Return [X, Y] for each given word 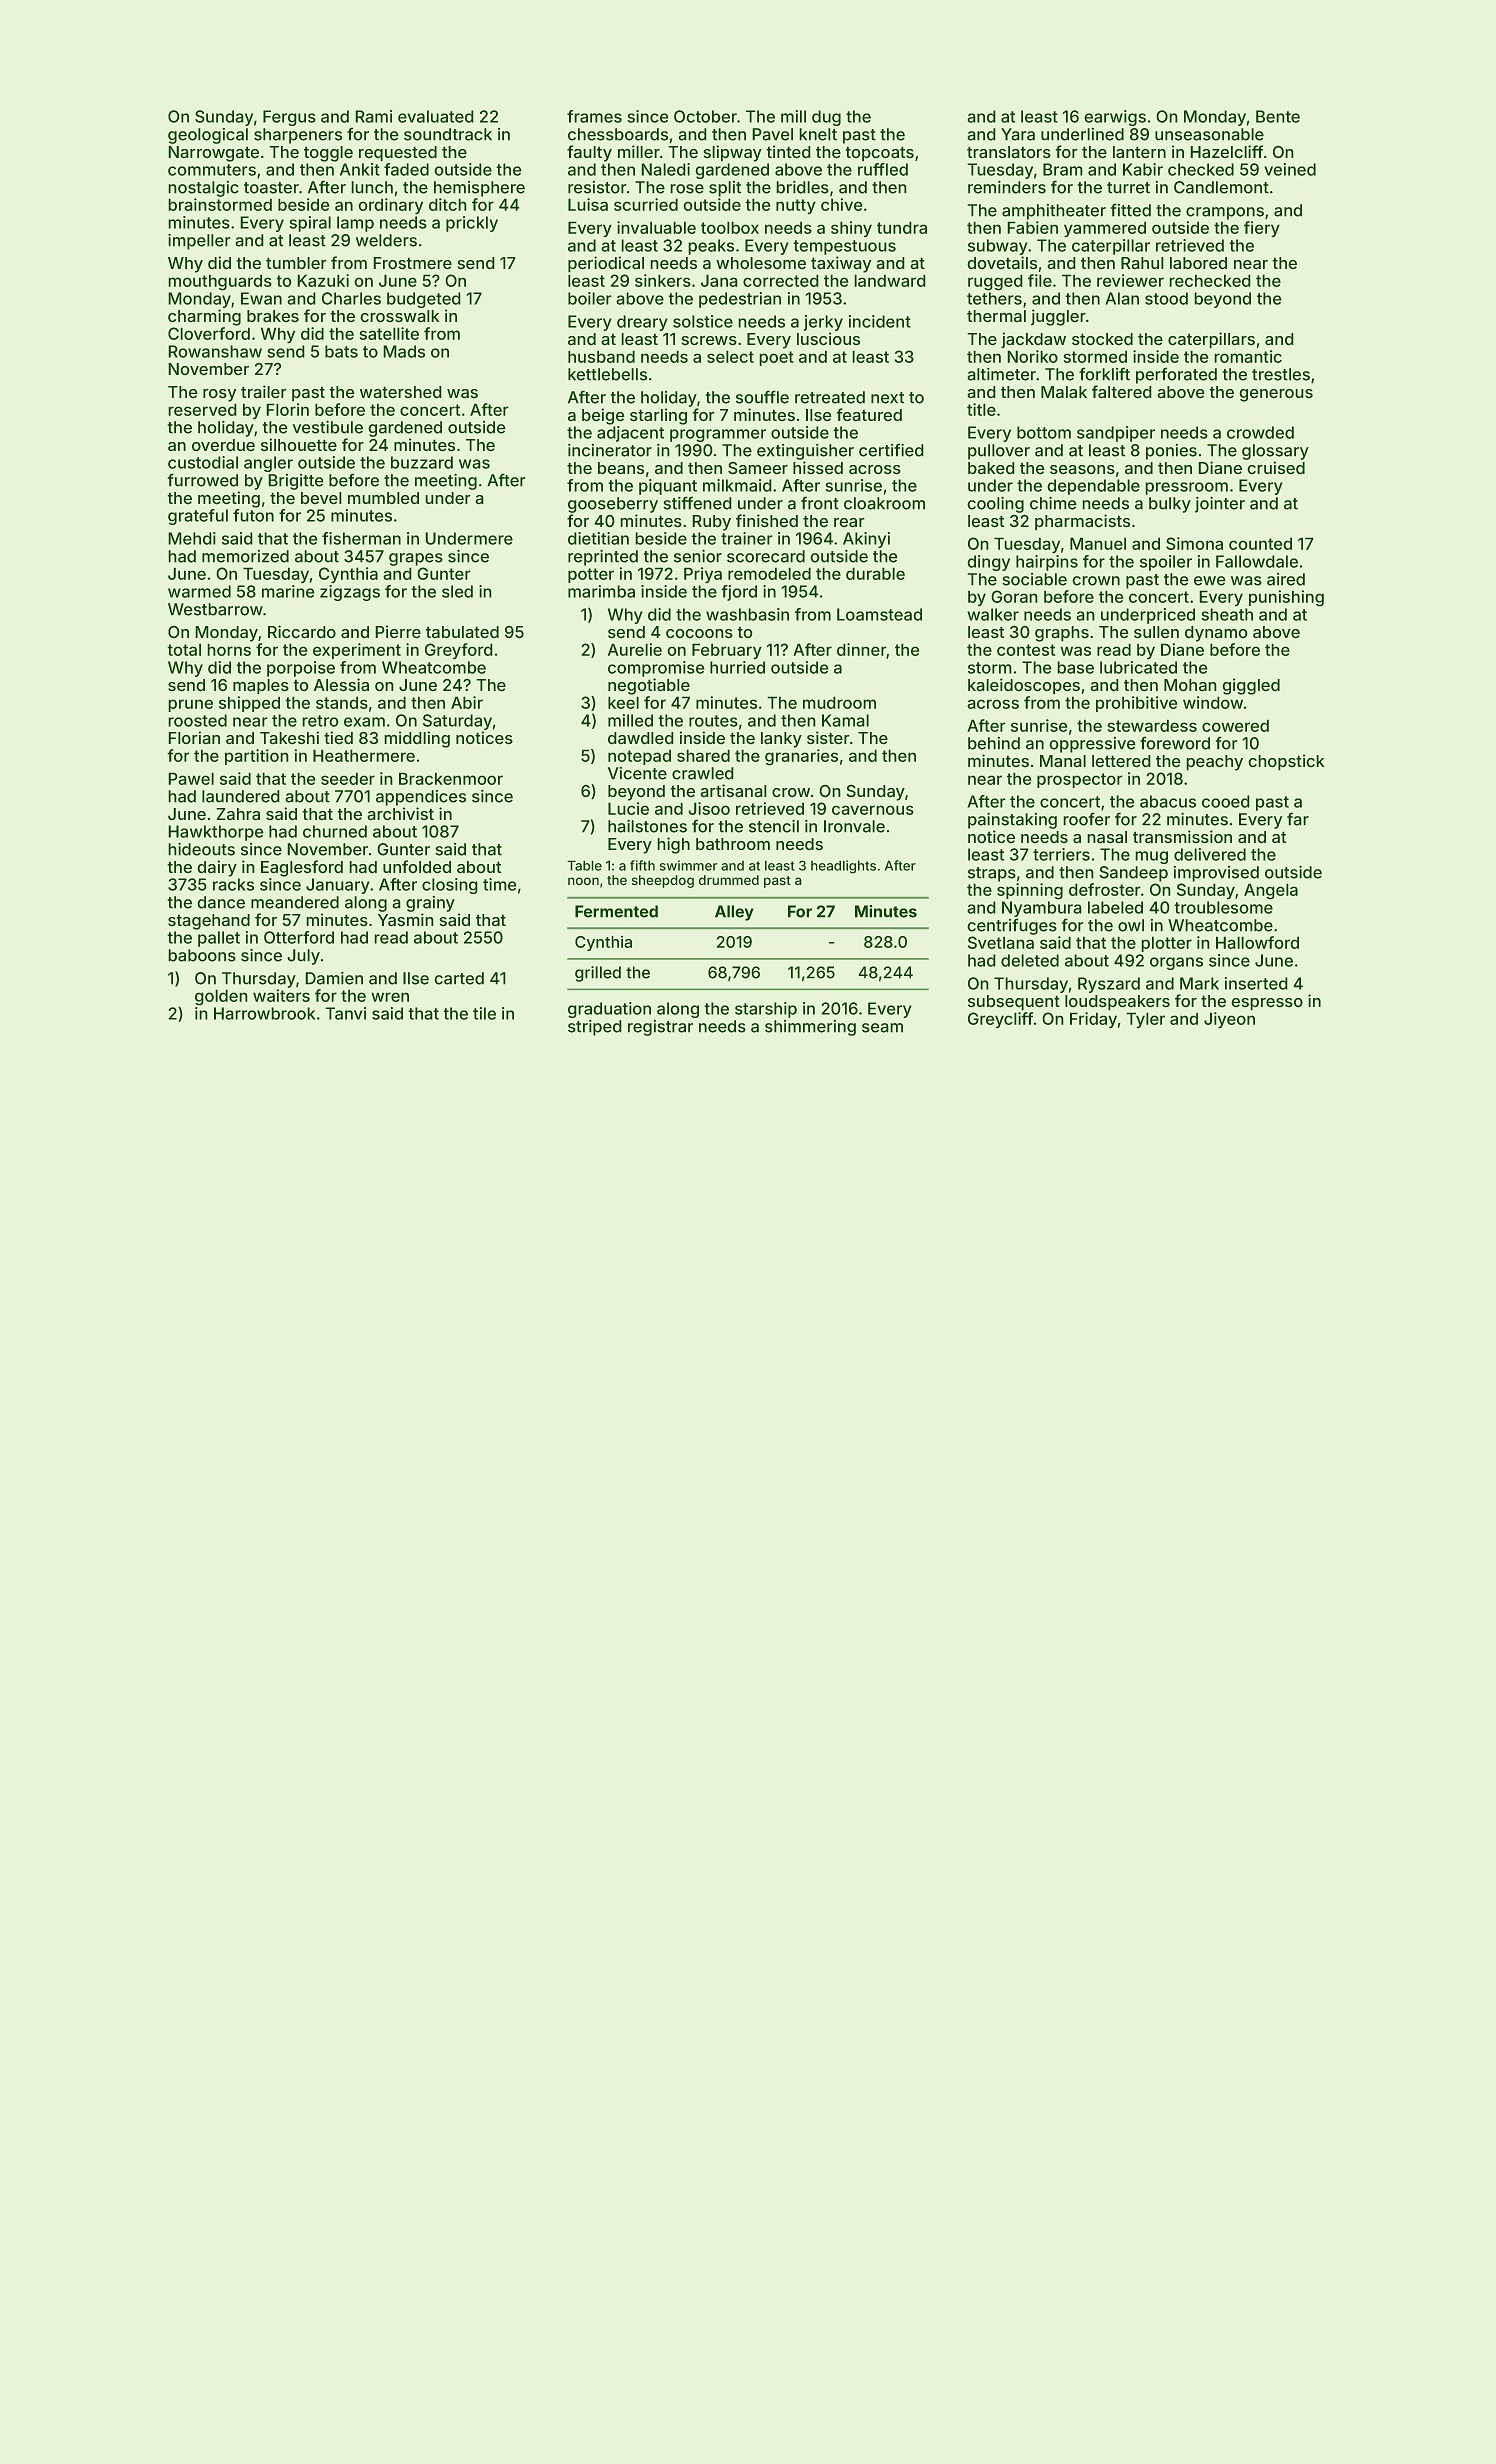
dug [826, 118]
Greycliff [1000, 1020]
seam [882, 1028]
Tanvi [345, 1013]
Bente [1278, 116]
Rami [373, 116]
